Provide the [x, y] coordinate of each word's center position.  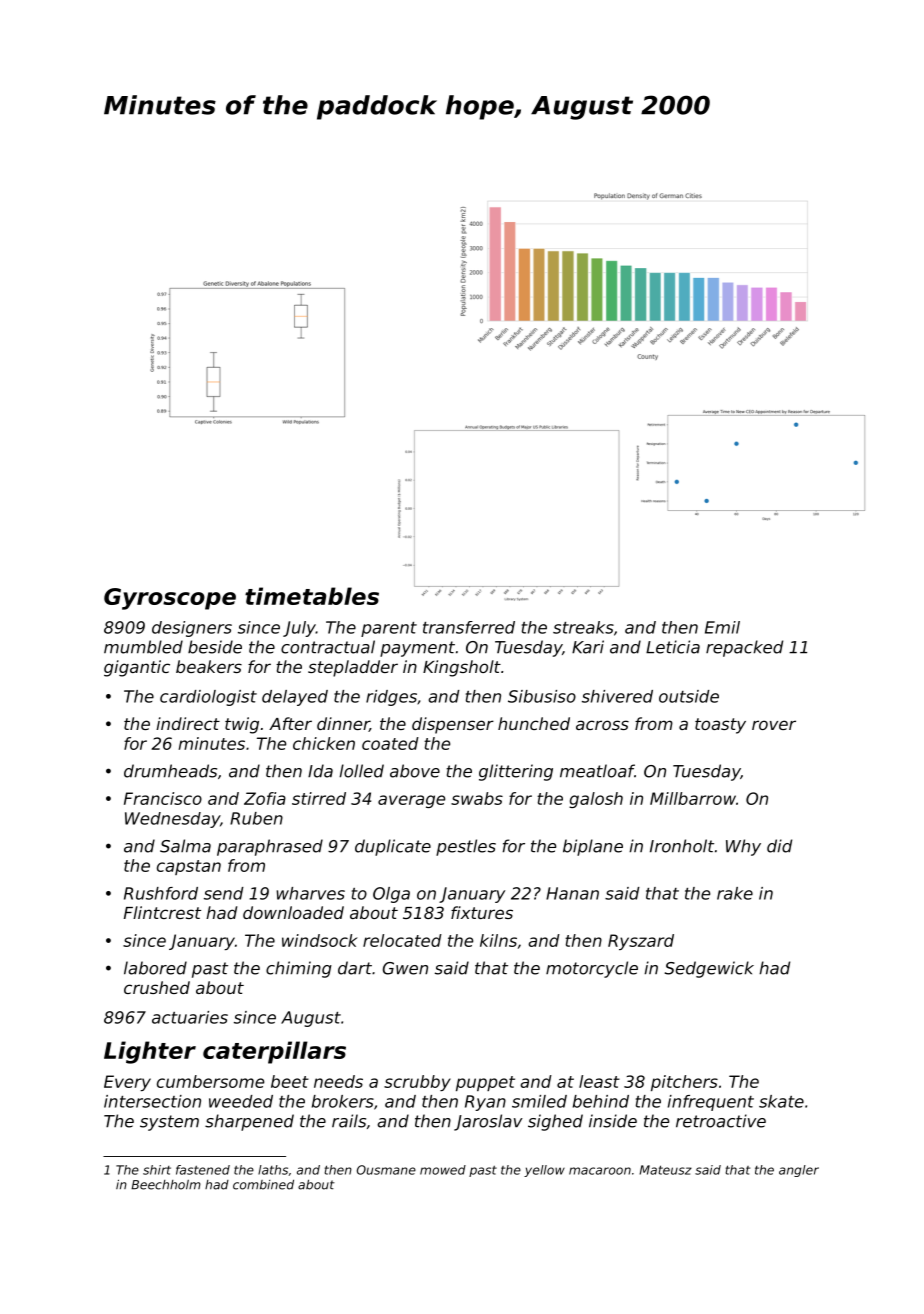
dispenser [453, 725]
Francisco [163, 798]
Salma [185, 846]
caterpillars [274, 1052]
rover [774, 725]
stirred [319, 798]
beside [215, 647]
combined [263, 1185]
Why [743, 847]
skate [781, 1101]
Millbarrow [693, 798]
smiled [539, 1101]
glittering [516, 772]
